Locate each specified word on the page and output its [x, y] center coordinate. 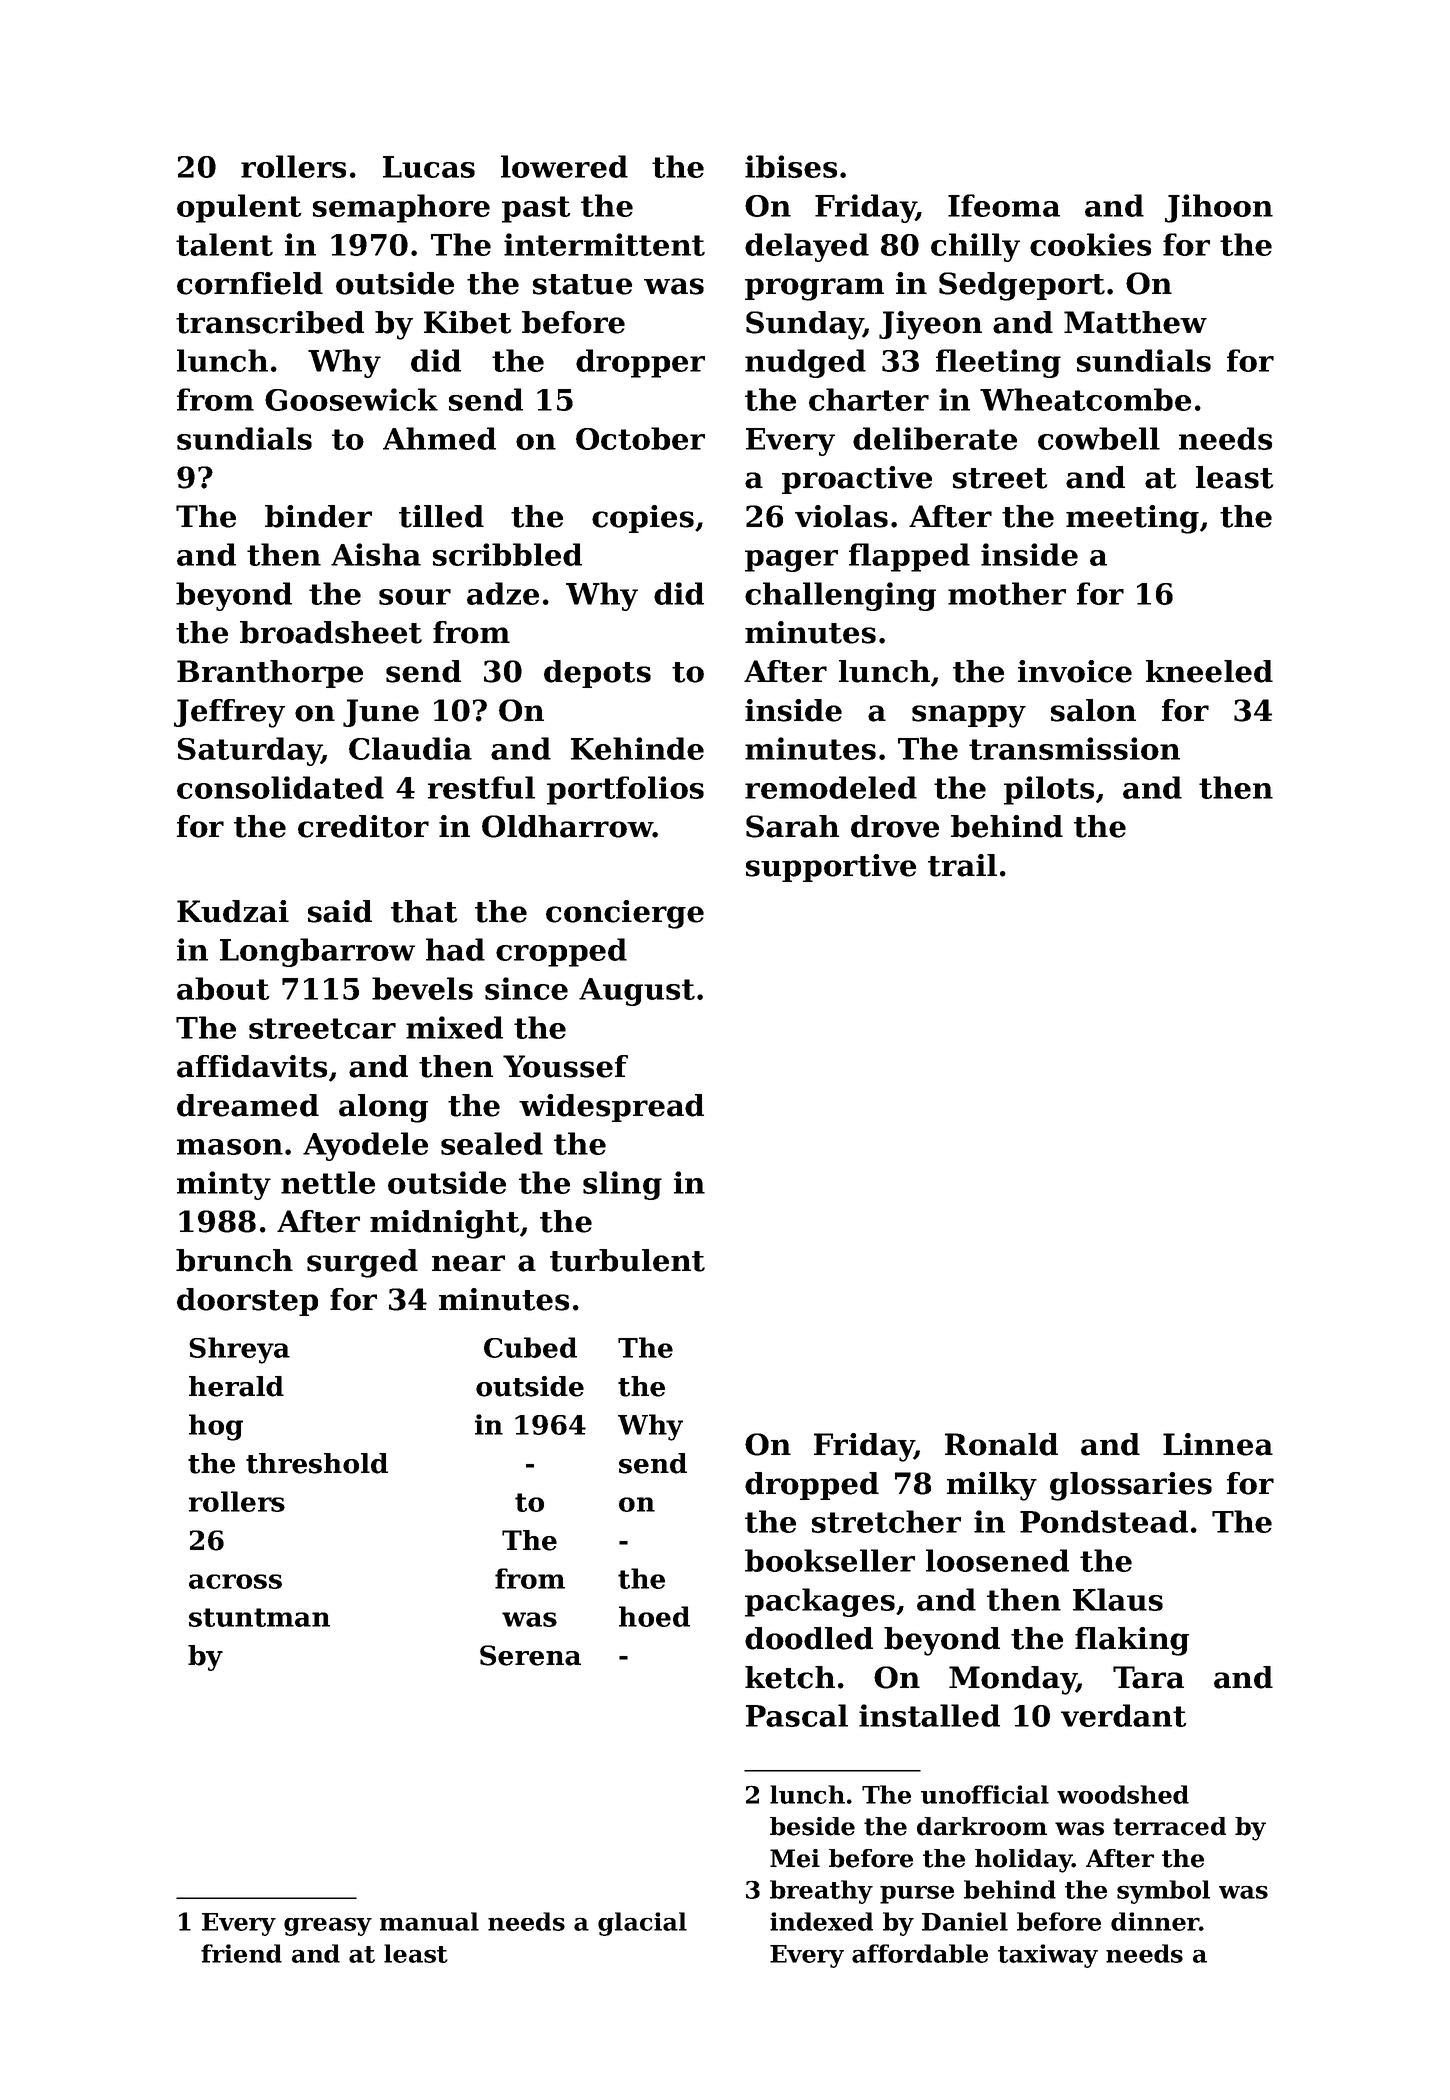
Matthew [1135, 322]
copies [643, 519]
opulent [239, 208]
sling [622, 1185]
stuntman [259, 1617]
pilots [1049, 790]
